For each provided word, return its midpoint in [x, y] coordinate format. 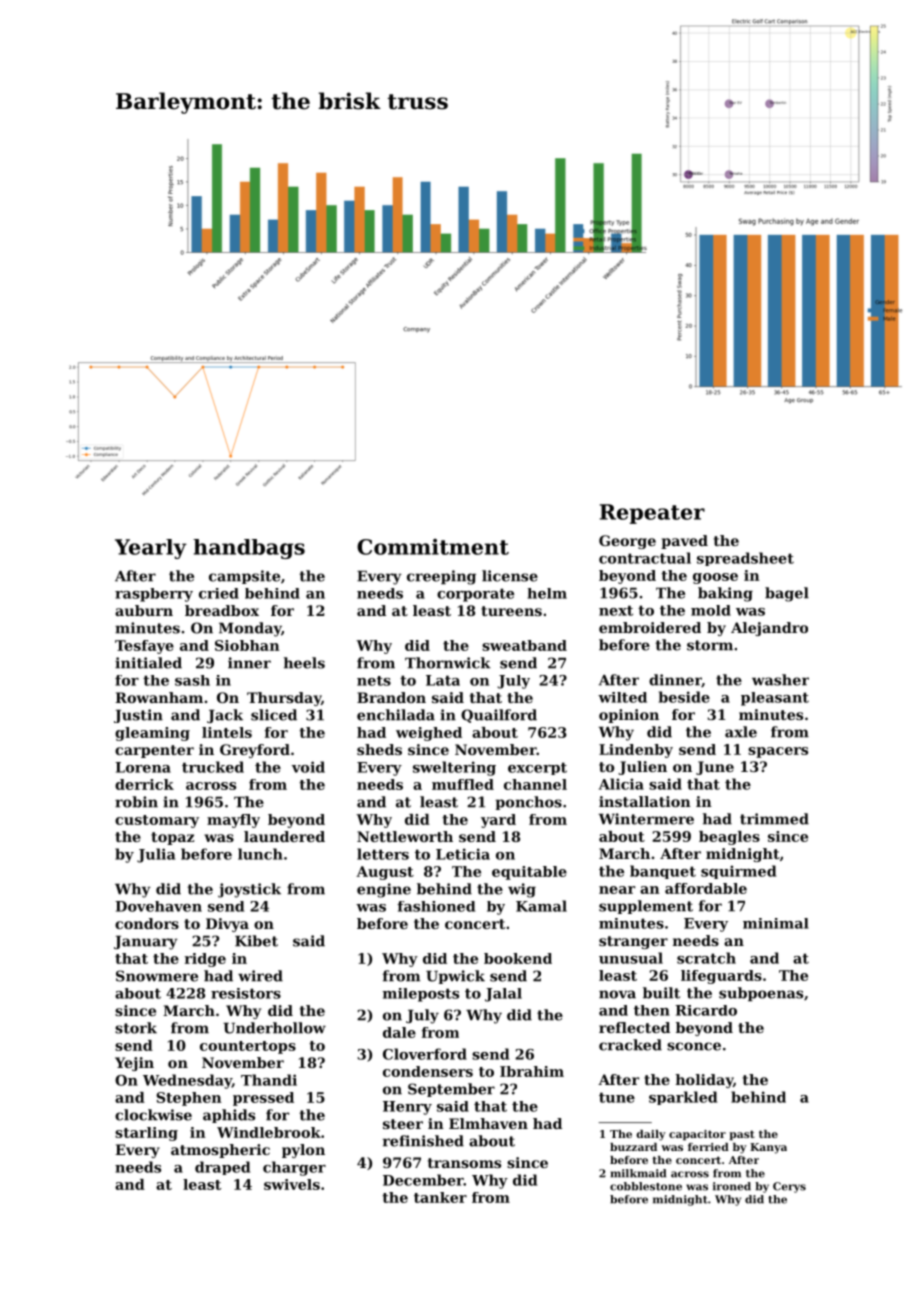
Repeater [652, 514]
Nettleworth [405, 836]
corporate [475, 595]
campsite [244, 577]
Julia [156, 855]
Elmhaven [488, 1123]
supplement [646, 907]
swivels [292, 1184]
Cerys [789, 1187]
